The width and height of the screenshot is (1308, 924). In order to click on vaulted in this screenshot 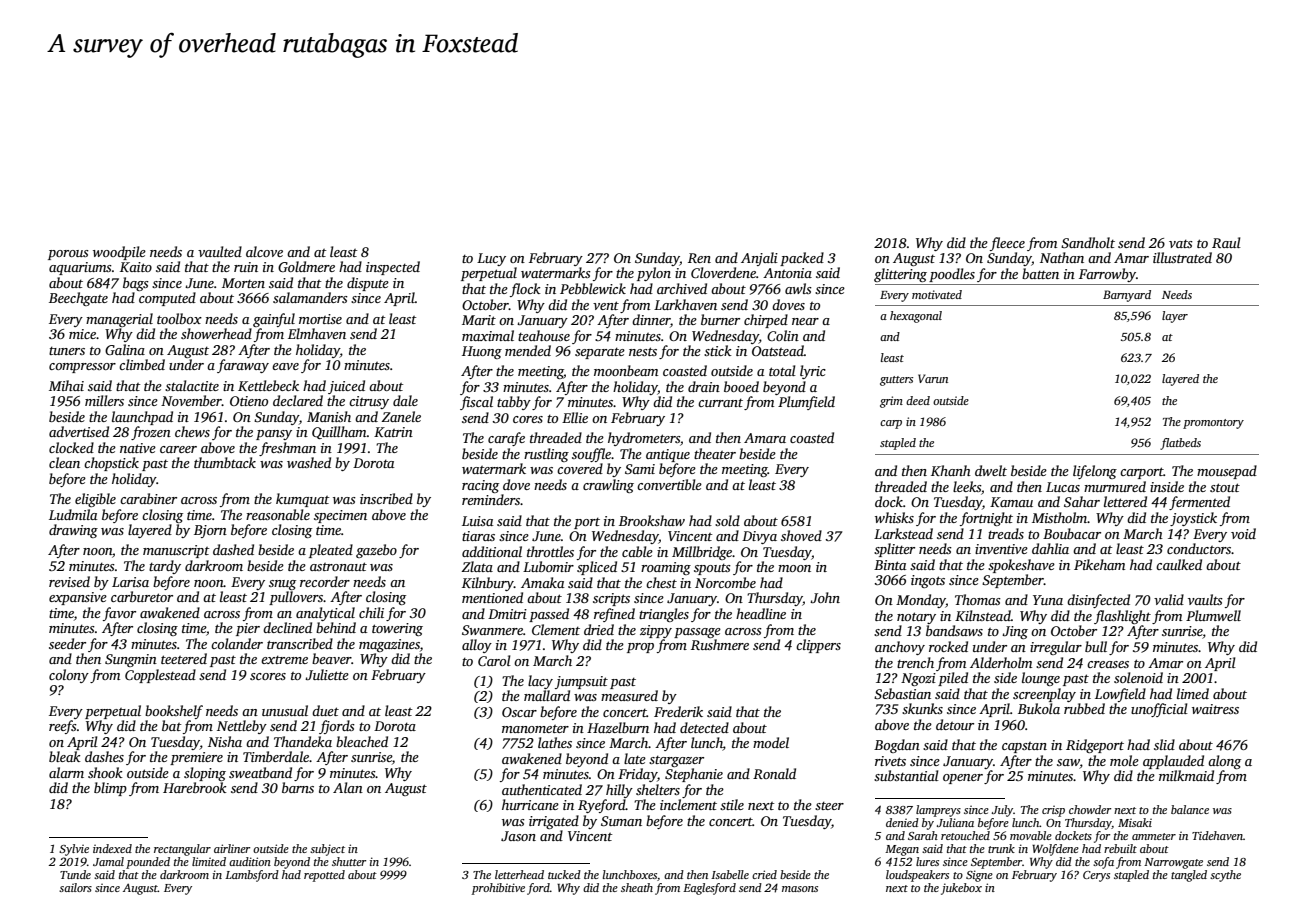, I will do `click(220, 251)`.
